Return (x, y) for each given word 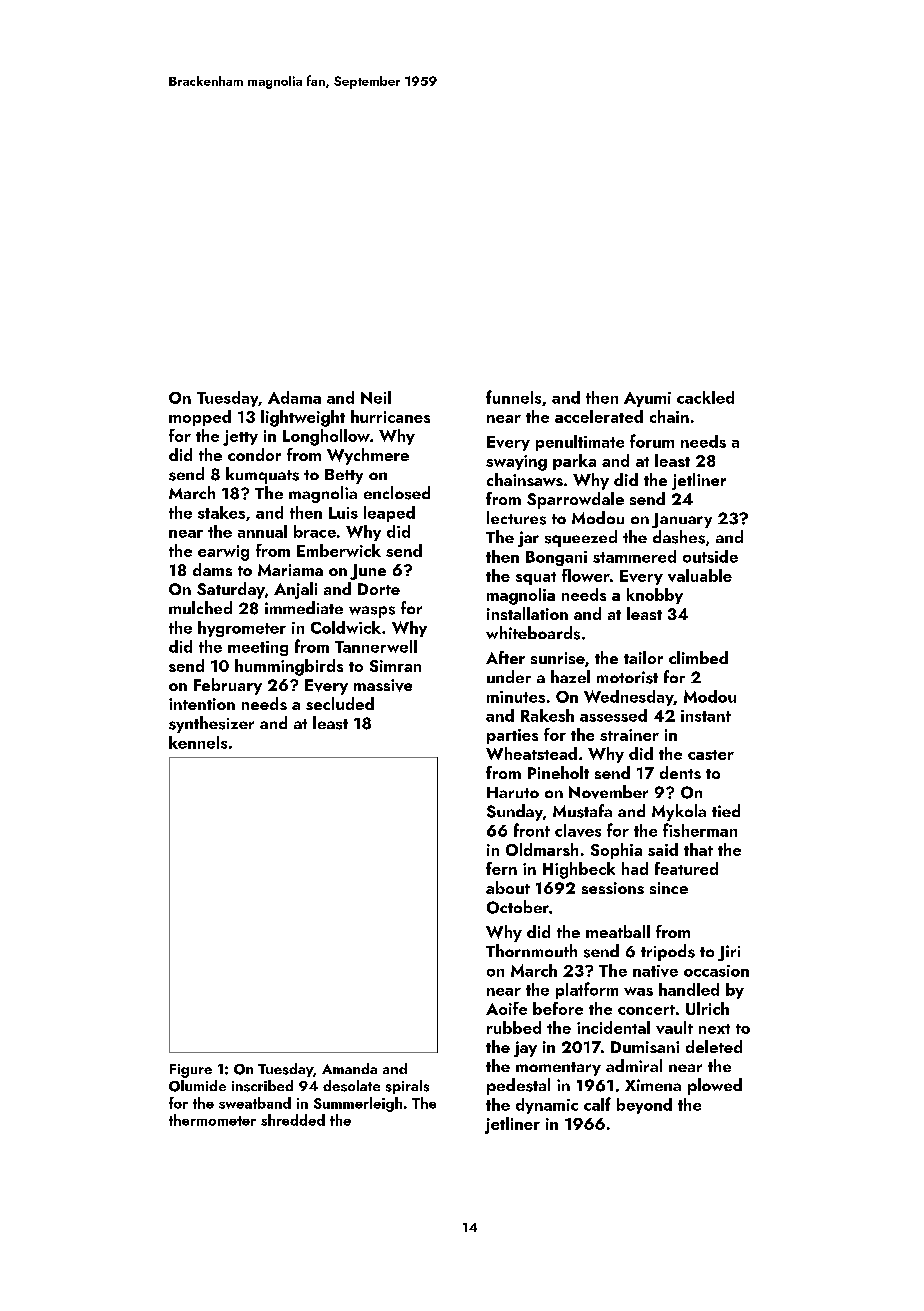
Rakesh (547, 715)
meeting (258, 648)
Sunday (515, 812)
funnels (513, 397)
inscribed (262, 1086)
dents (680, 772)
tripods (668, 952)
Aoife (506, 1008)
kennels (198, 742)
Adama (294, 397)
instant (706, 716)
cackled (705, 397)
